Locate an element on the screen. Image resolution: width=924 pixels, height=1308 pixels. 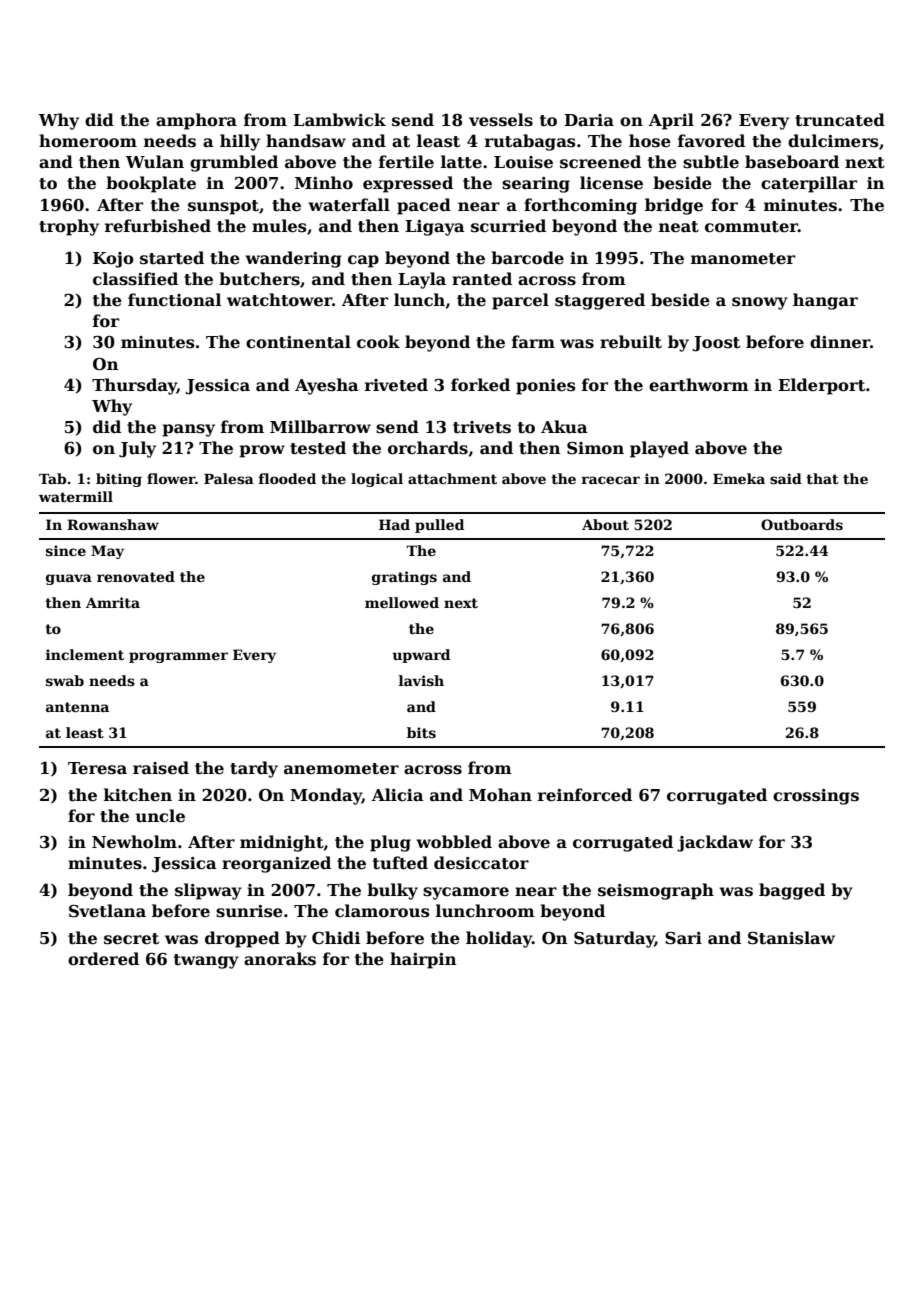
Stanislaw is located at coordinates (791, 938).
